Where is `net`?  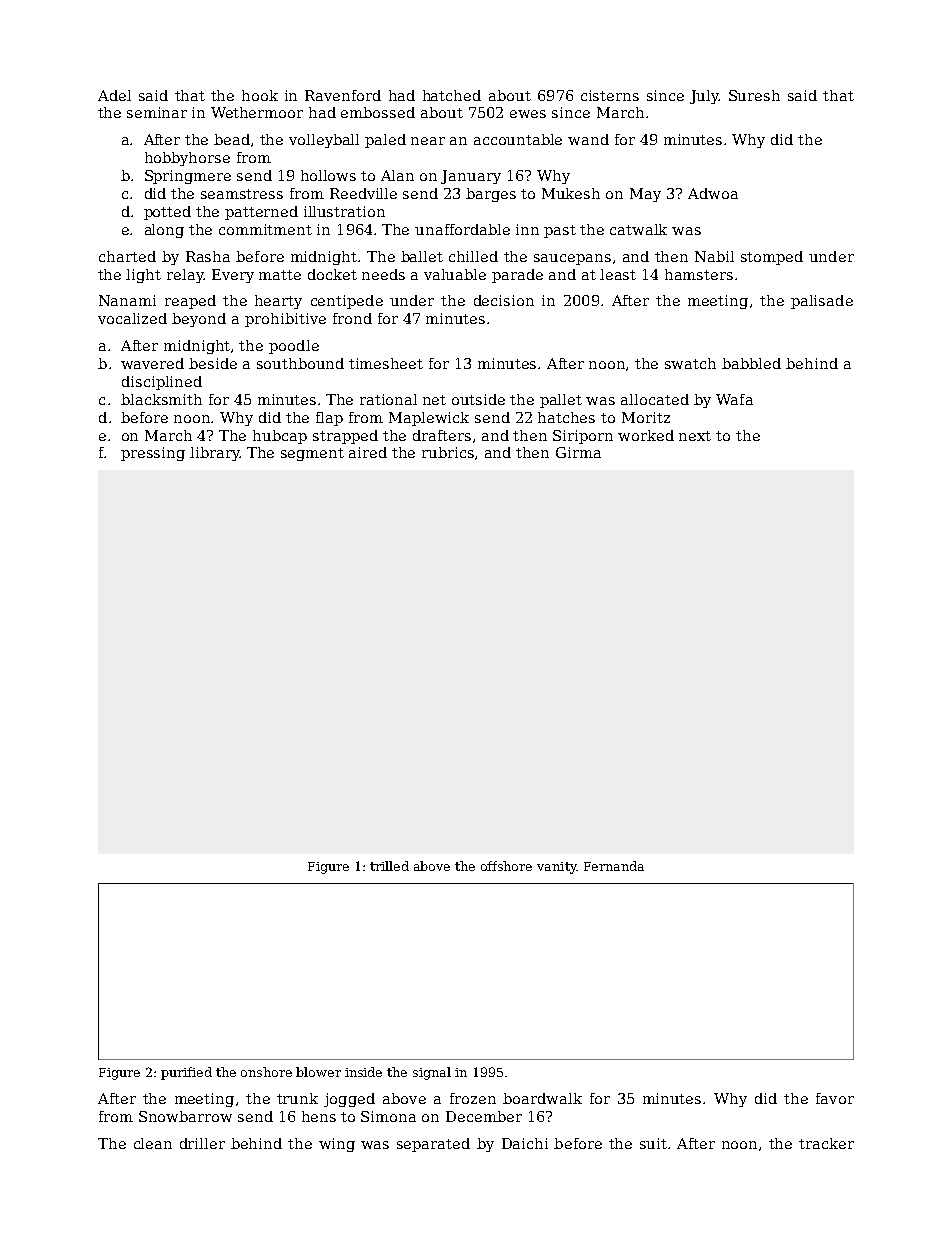 net is located at coordinates (434, 400).
